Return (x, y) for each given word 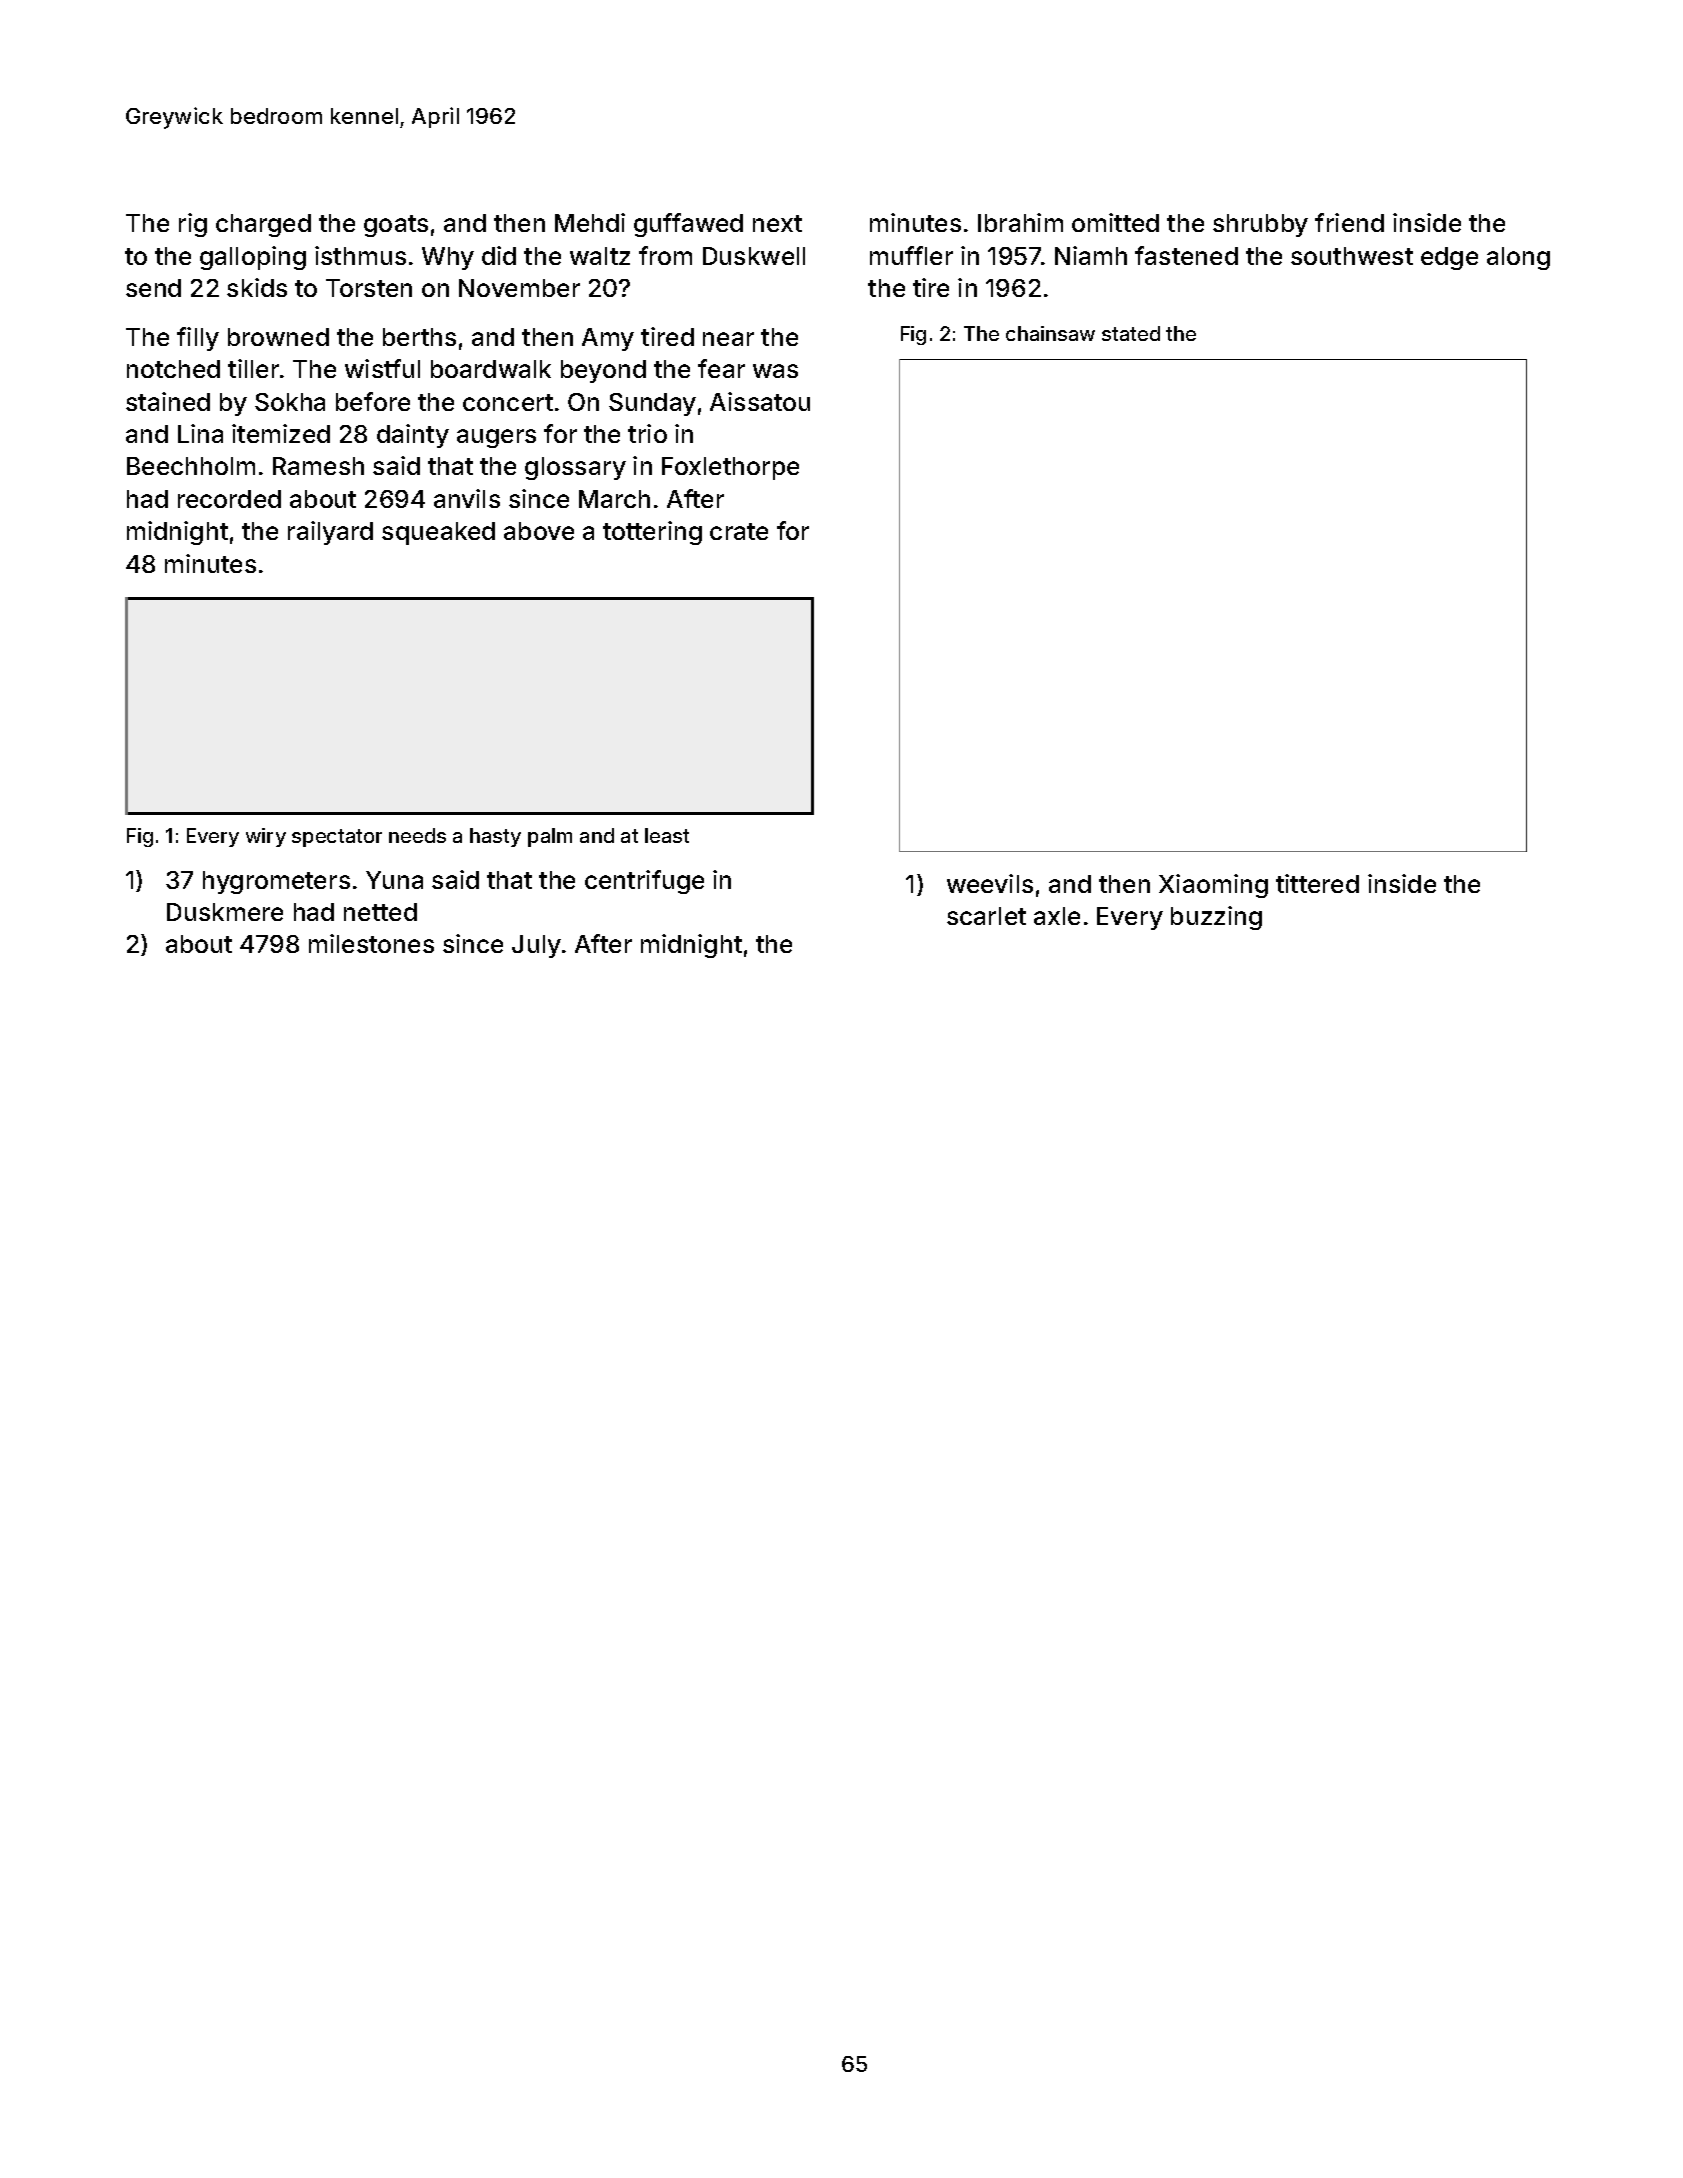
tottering (652, 533)
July (536, 946)
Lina (200, 433)
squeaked (438, 533)
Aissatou (760, 401)
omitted (1115, 222)
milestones (371, 943)
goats (396, 226)
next (777, 223)
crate (739, 531)
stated (1131, 333)
